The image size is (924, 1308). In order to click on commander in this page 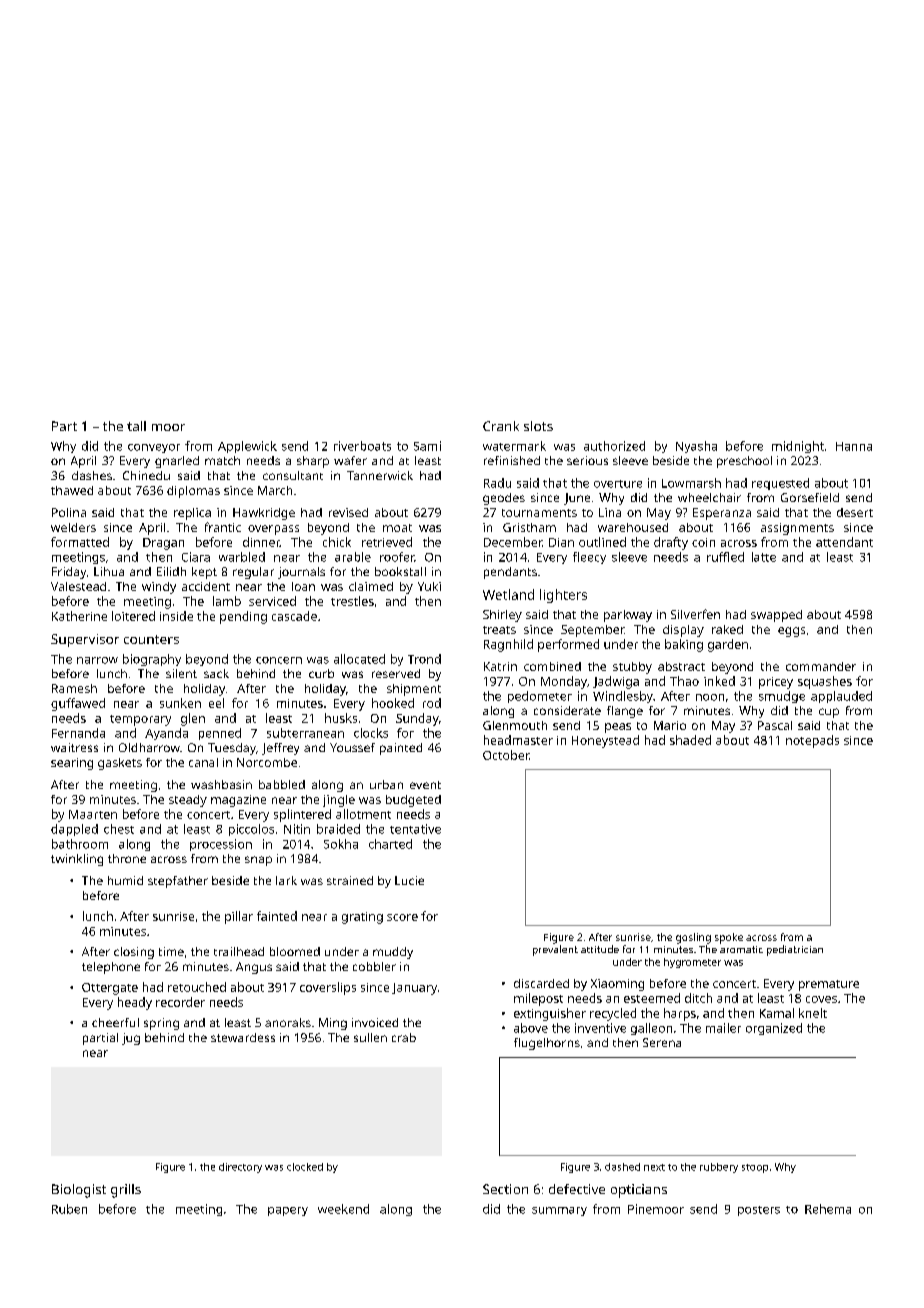, I will do `click(821, 666)`.
